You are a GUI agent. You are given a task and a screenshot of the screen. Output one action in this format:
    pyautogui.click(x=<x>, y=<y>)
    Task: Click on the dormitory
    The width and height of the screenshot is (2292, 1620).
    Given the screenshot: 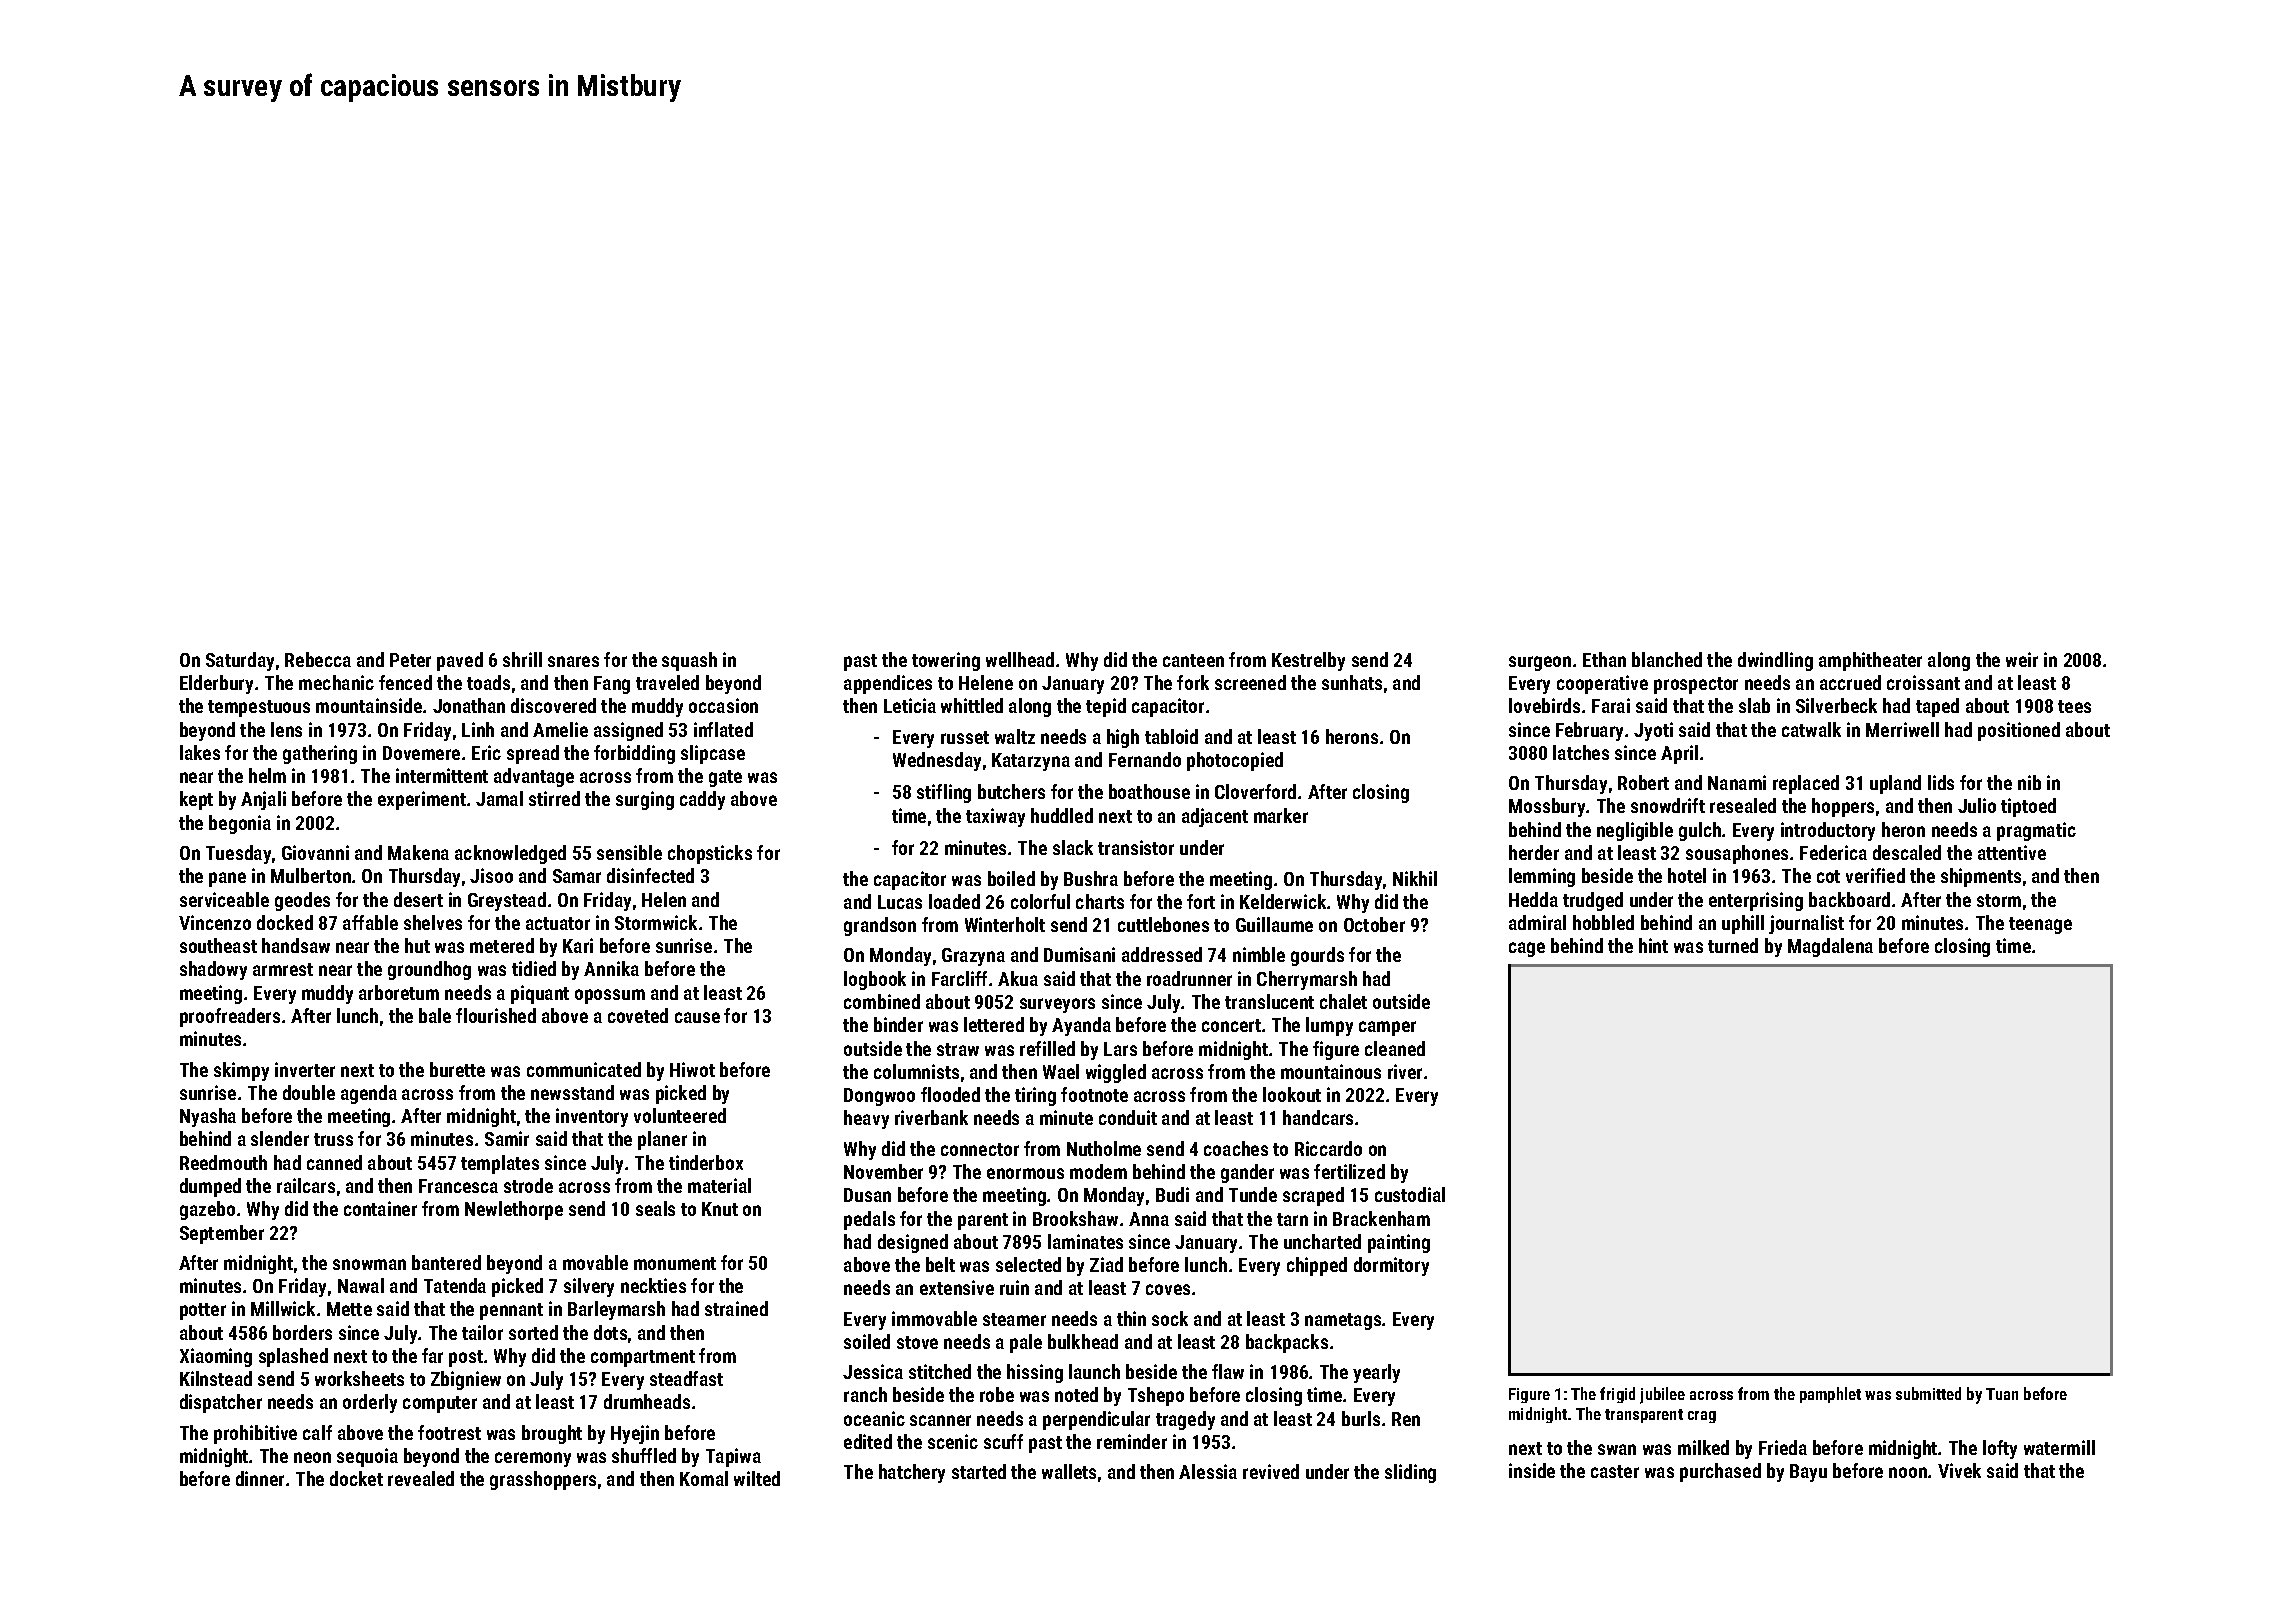 What is the action you would take?
    pyautogui.click(x=1391, y=1266)
